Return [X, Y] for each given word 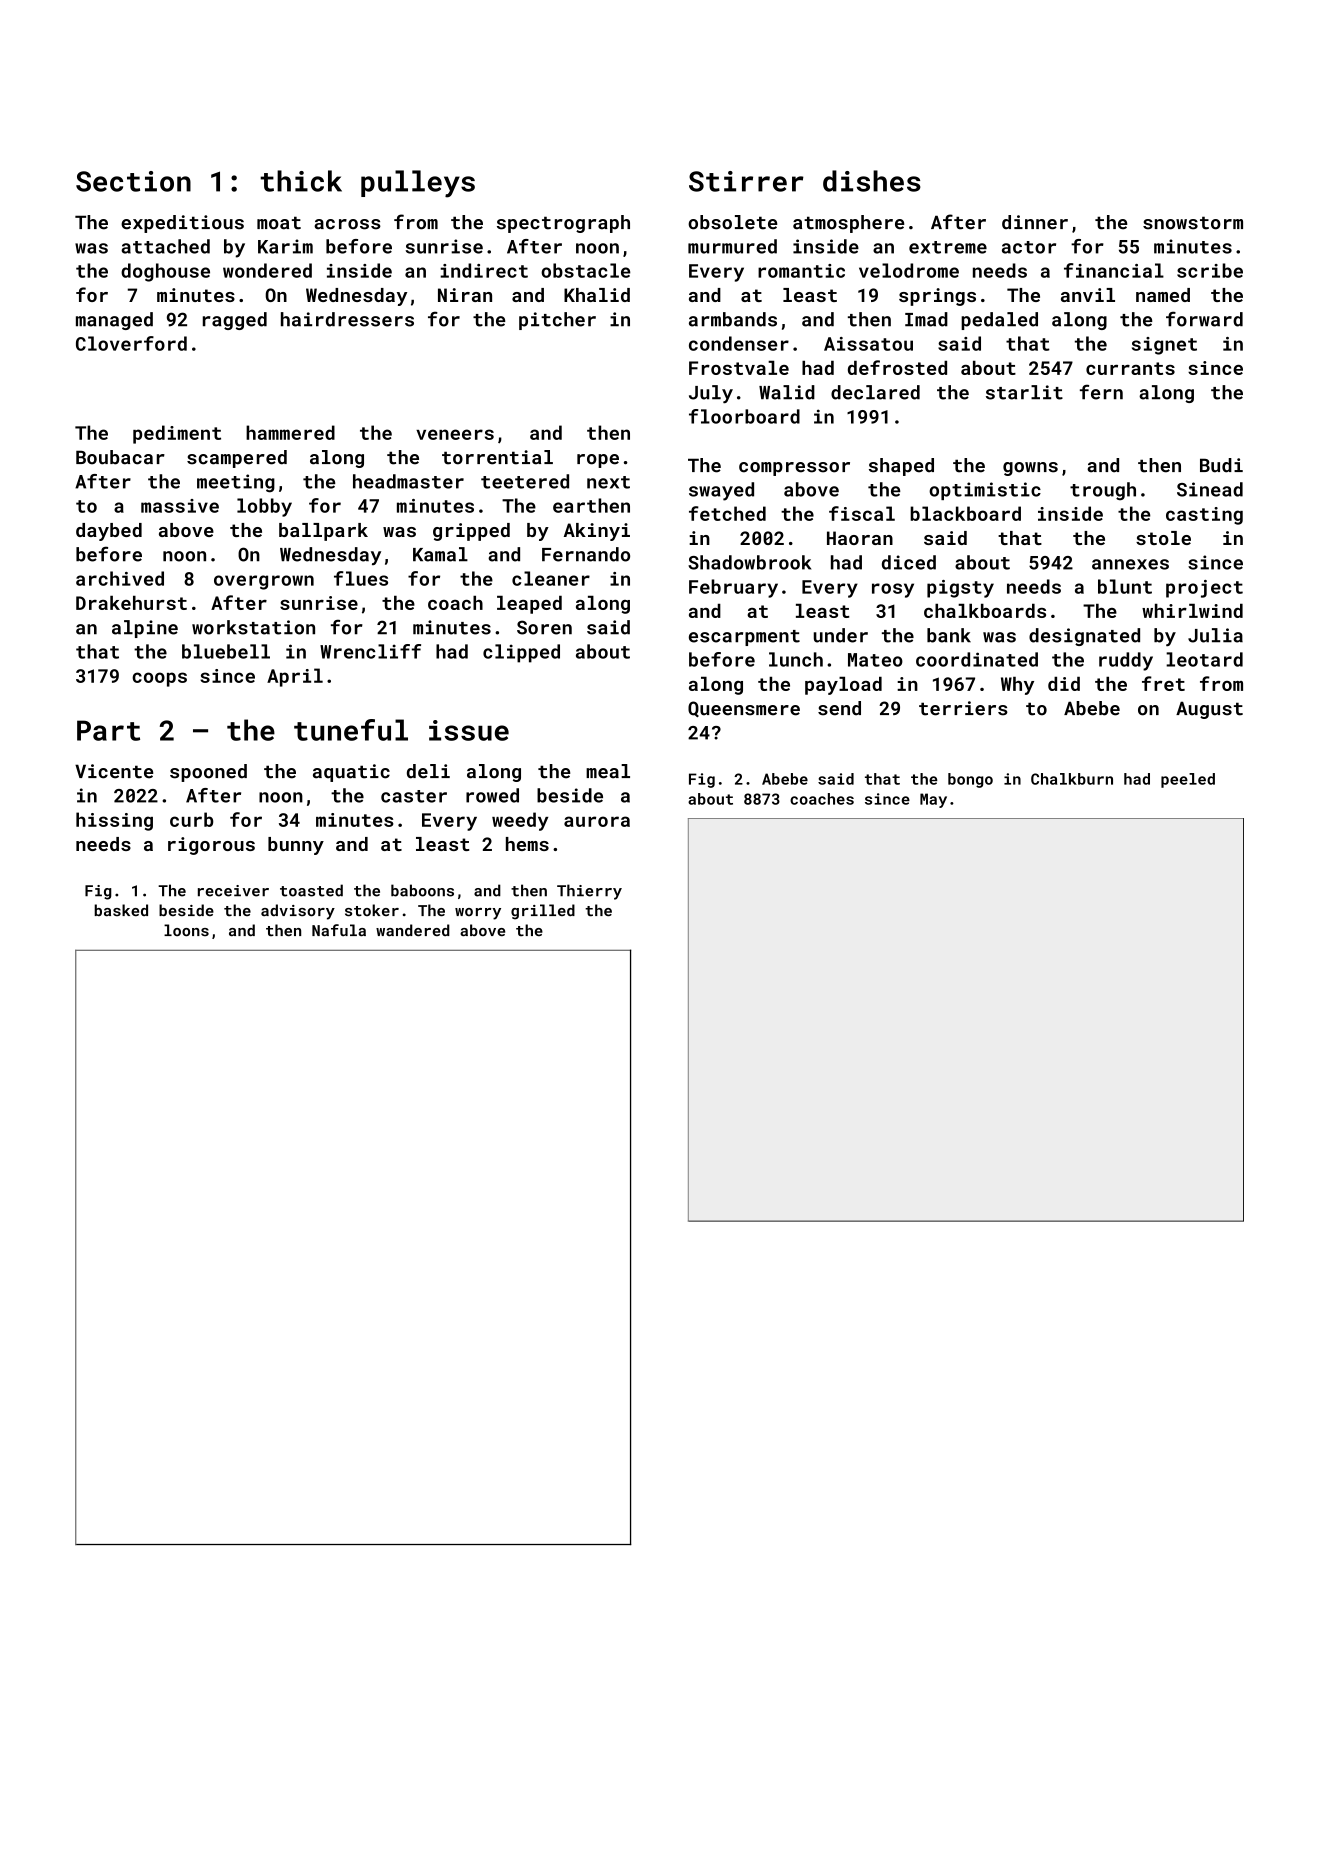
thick [301, 181]
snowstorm [1193, 223]
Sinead [1210, 489]
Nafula [339, 930]
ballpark [323, 532]
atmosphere [848, 224]
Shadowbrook [749, 562]
